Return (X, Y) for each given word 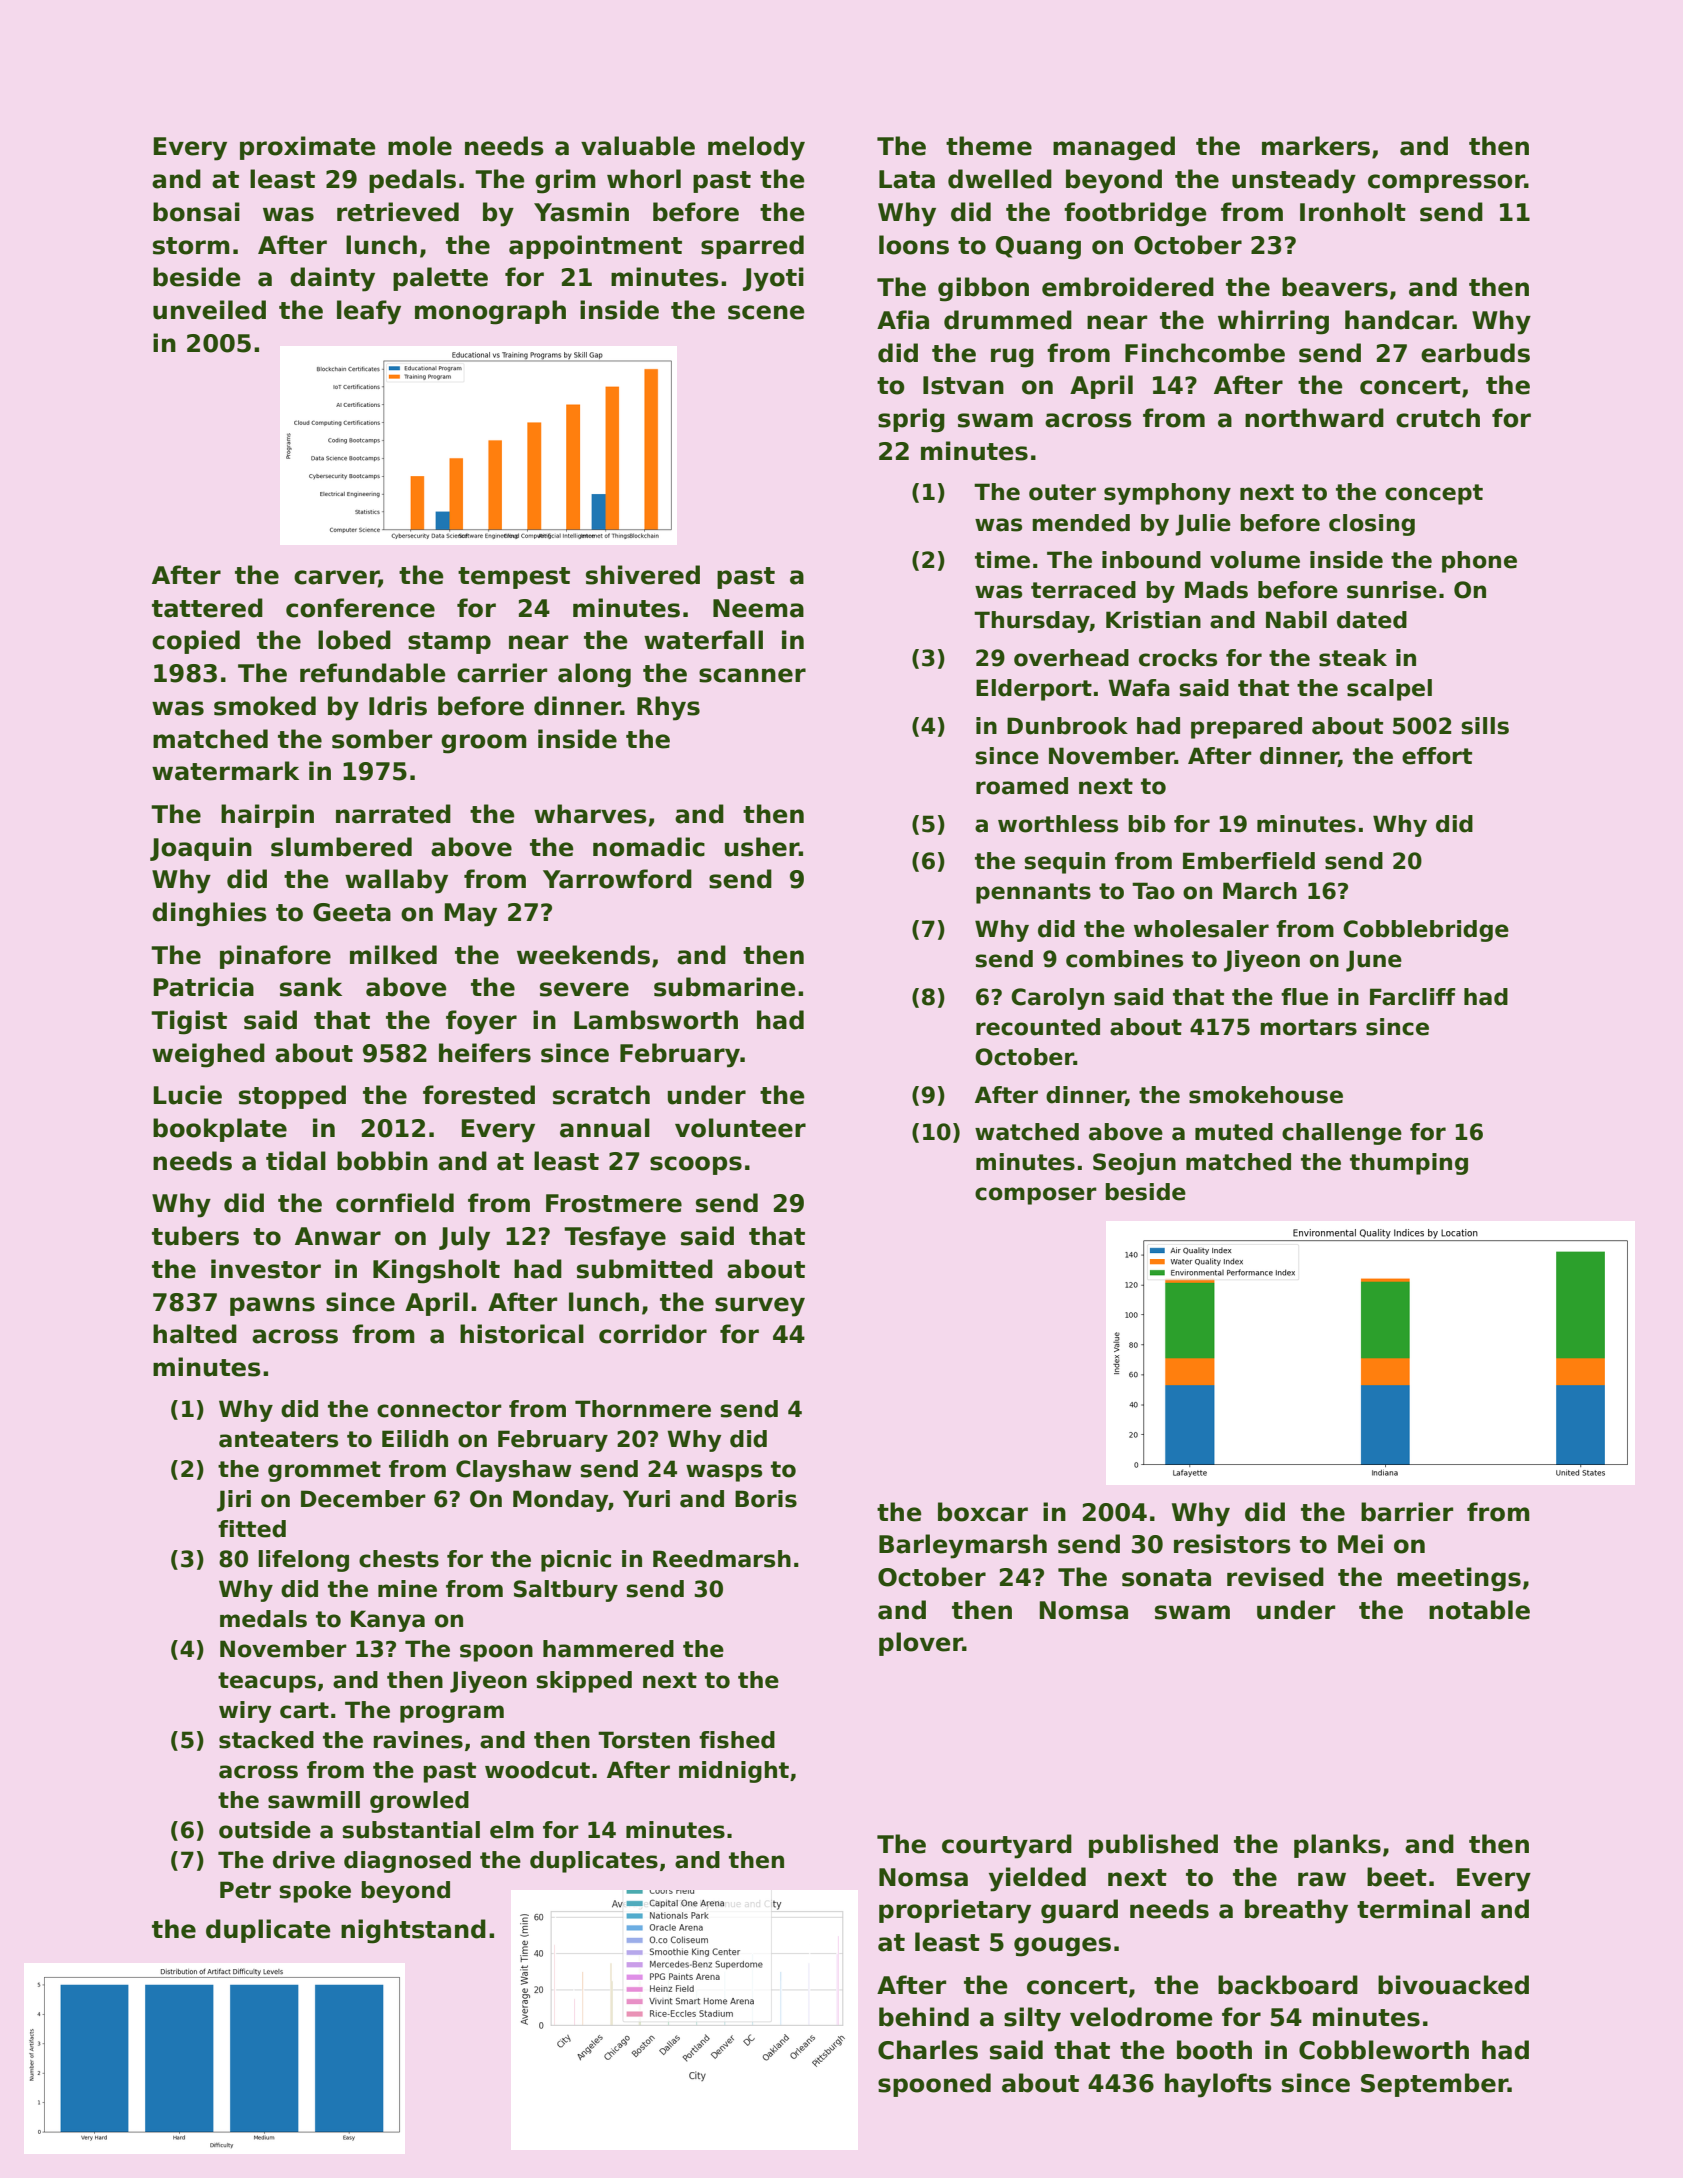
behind (924, 2017)
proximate (308, 148)
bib (1147, 824)
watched (1027, 1132)
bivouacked (1453, 1985)
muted (1234, 1132)
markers (1316, 146)
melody (756, 148)
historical (522, 1334)
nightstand (413, 1931)
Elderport (1034, 690)
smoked (265, 706)
